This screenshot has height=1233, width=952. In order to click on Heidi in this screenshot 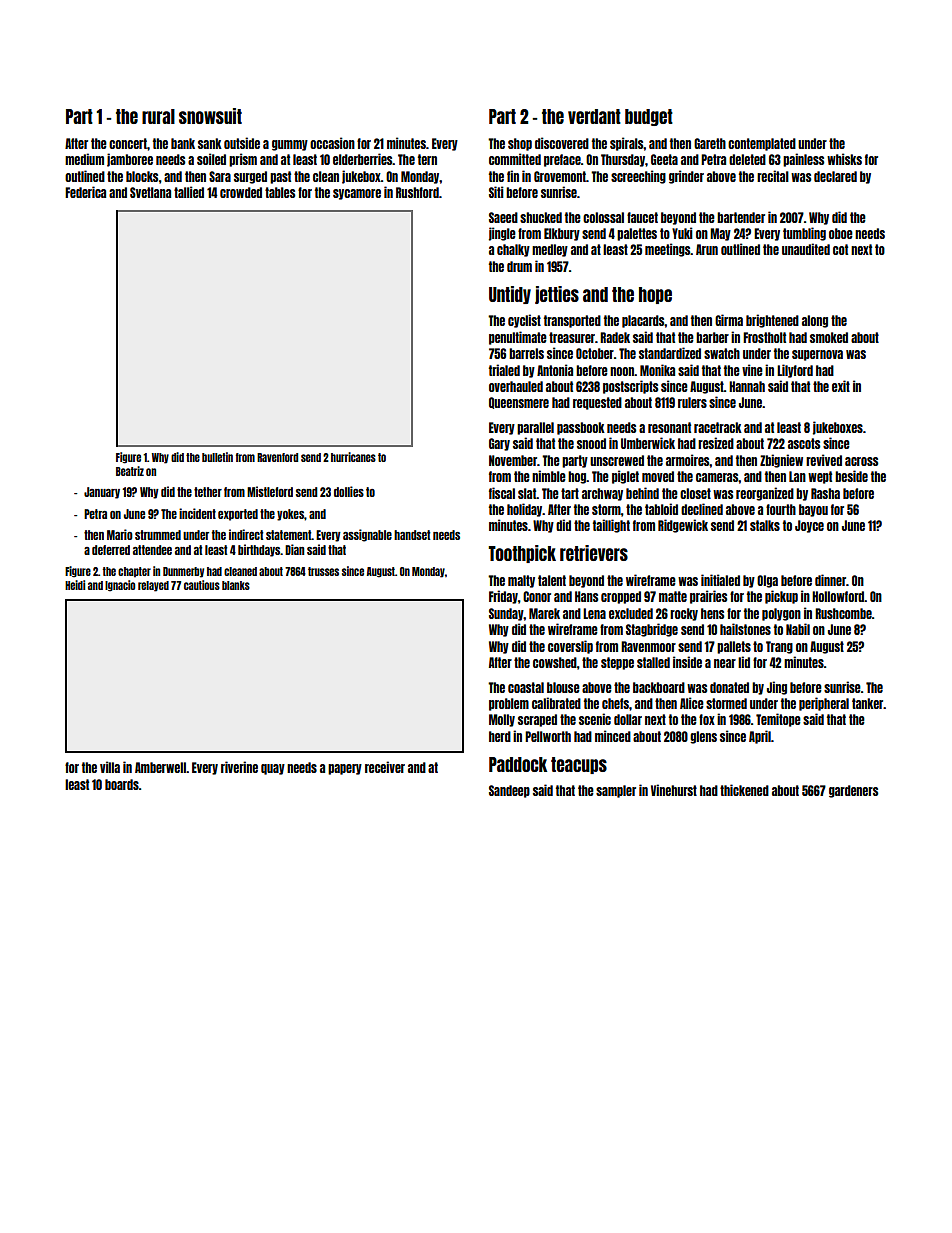, I will do `click(75, 585)`.
